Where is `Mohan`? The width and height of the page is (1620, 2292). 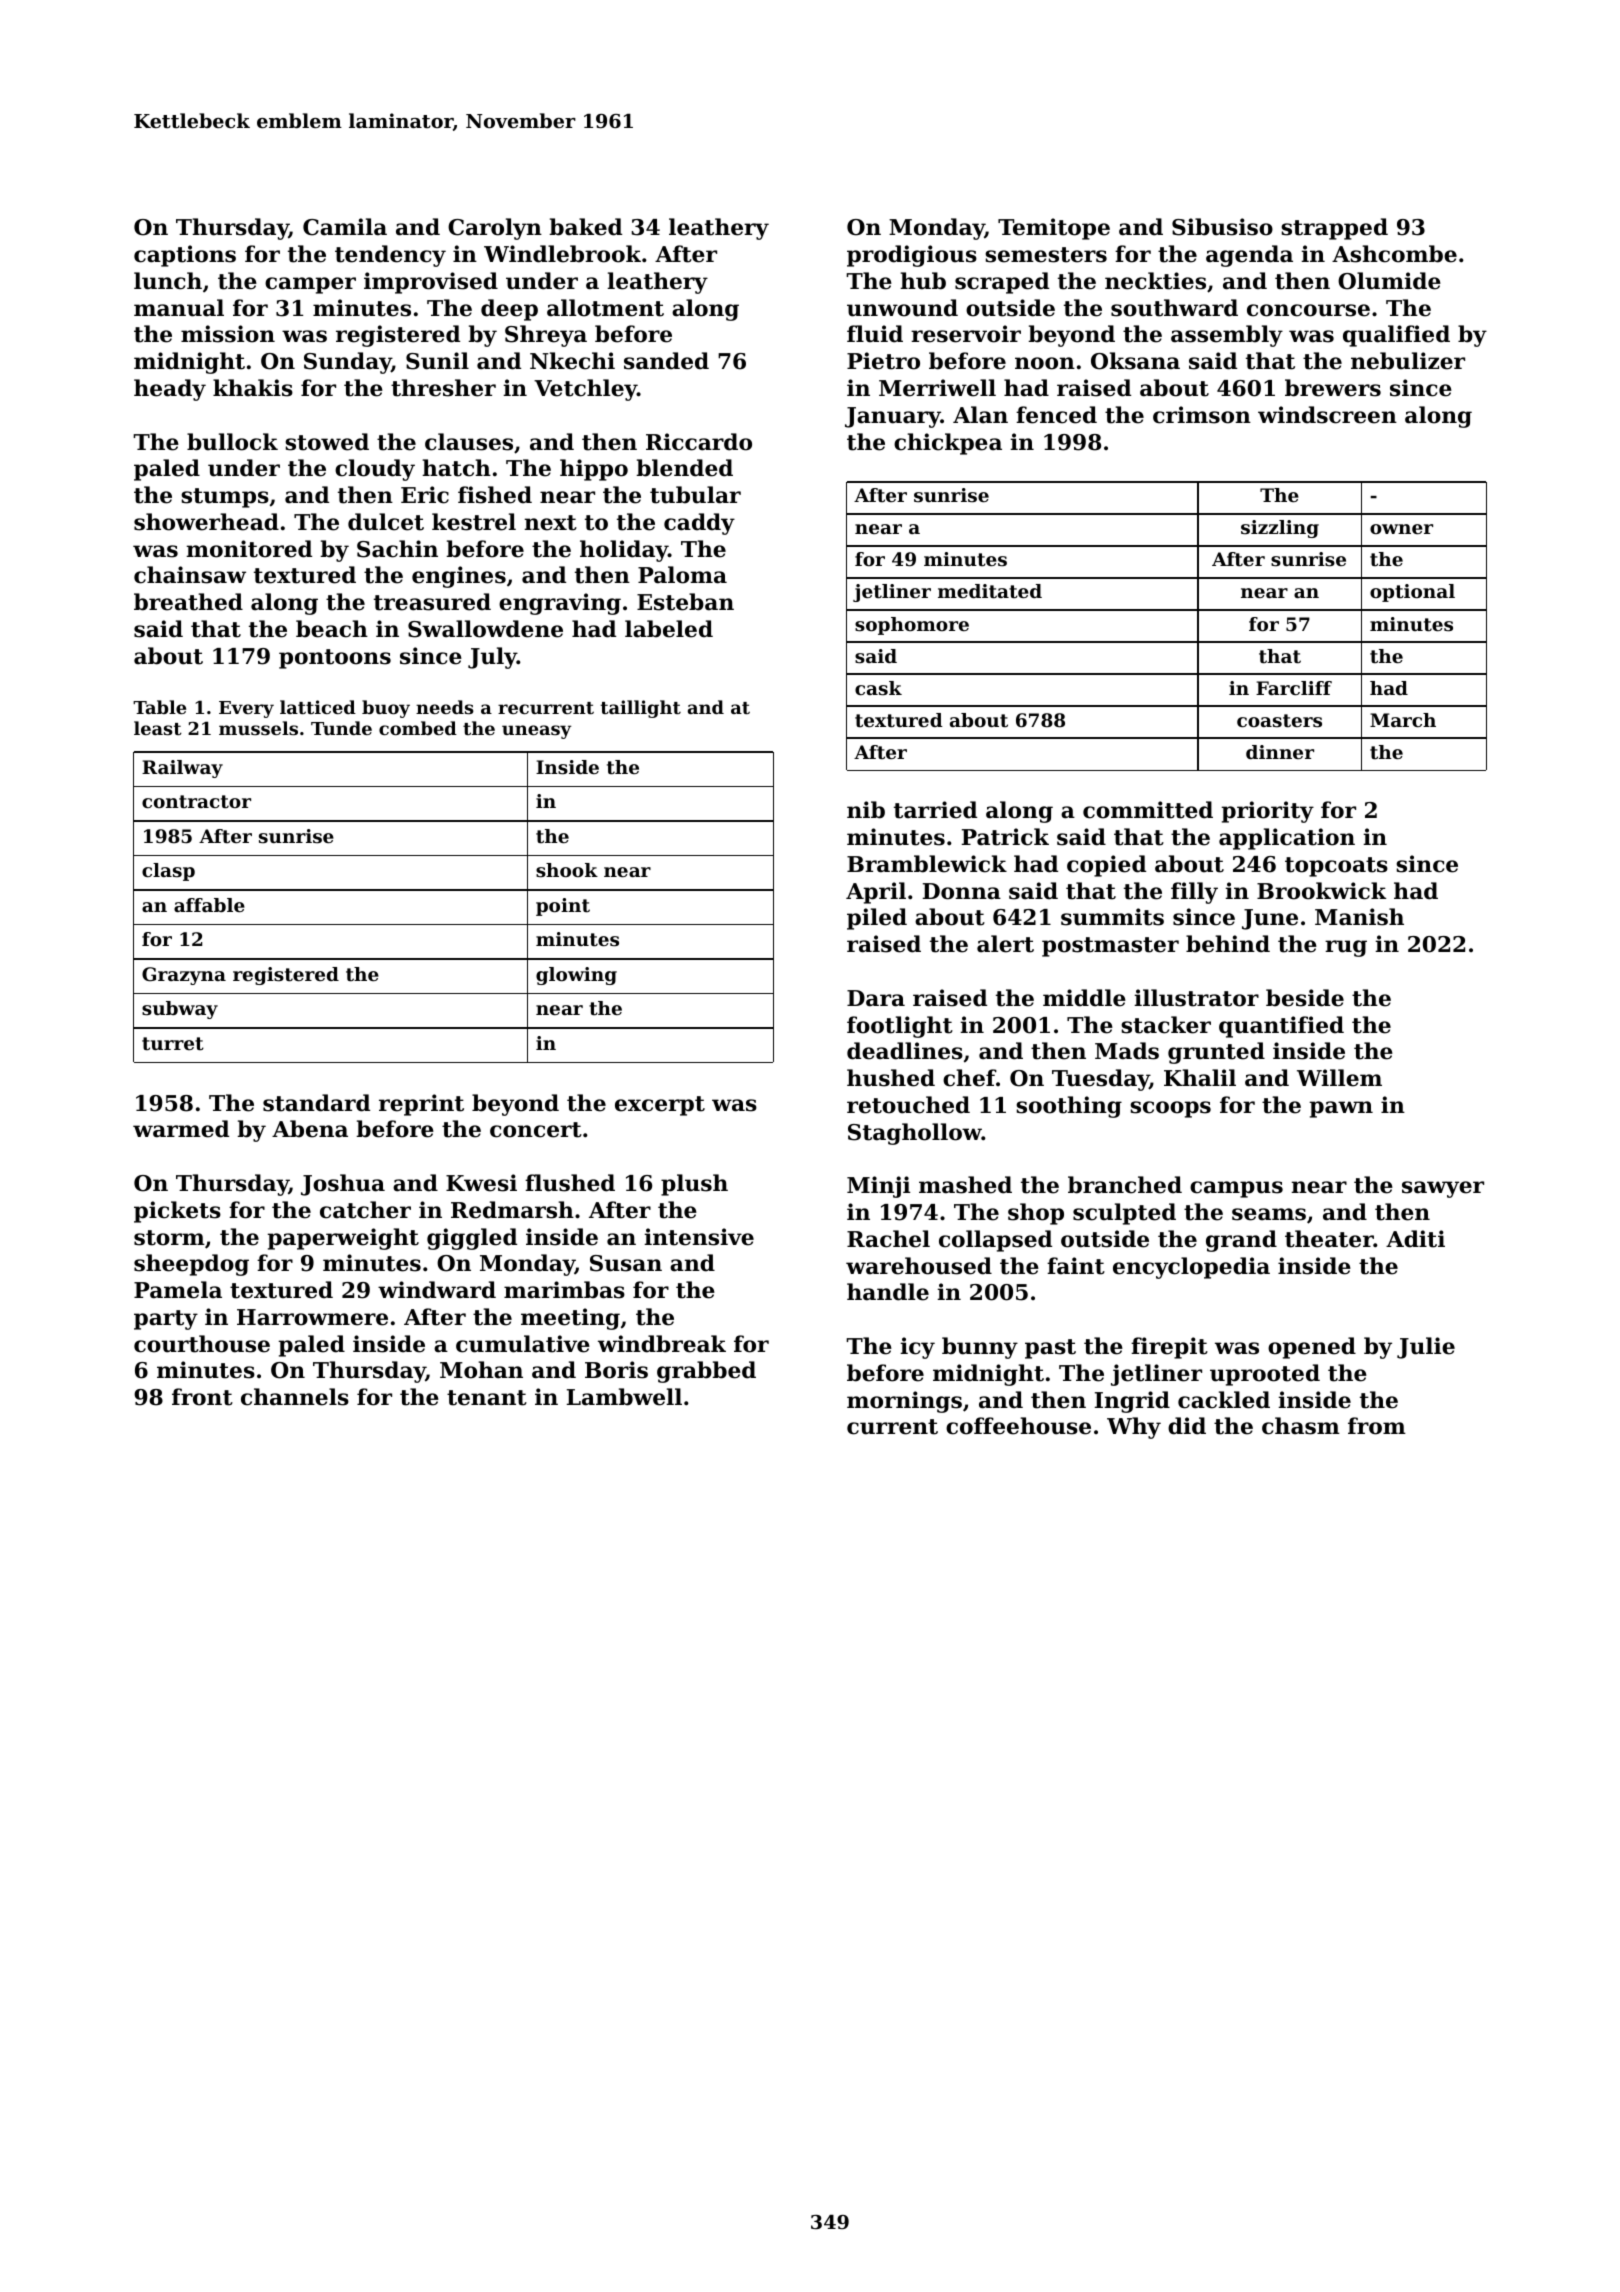 Mohan is located at coordinates (481, 1370).
